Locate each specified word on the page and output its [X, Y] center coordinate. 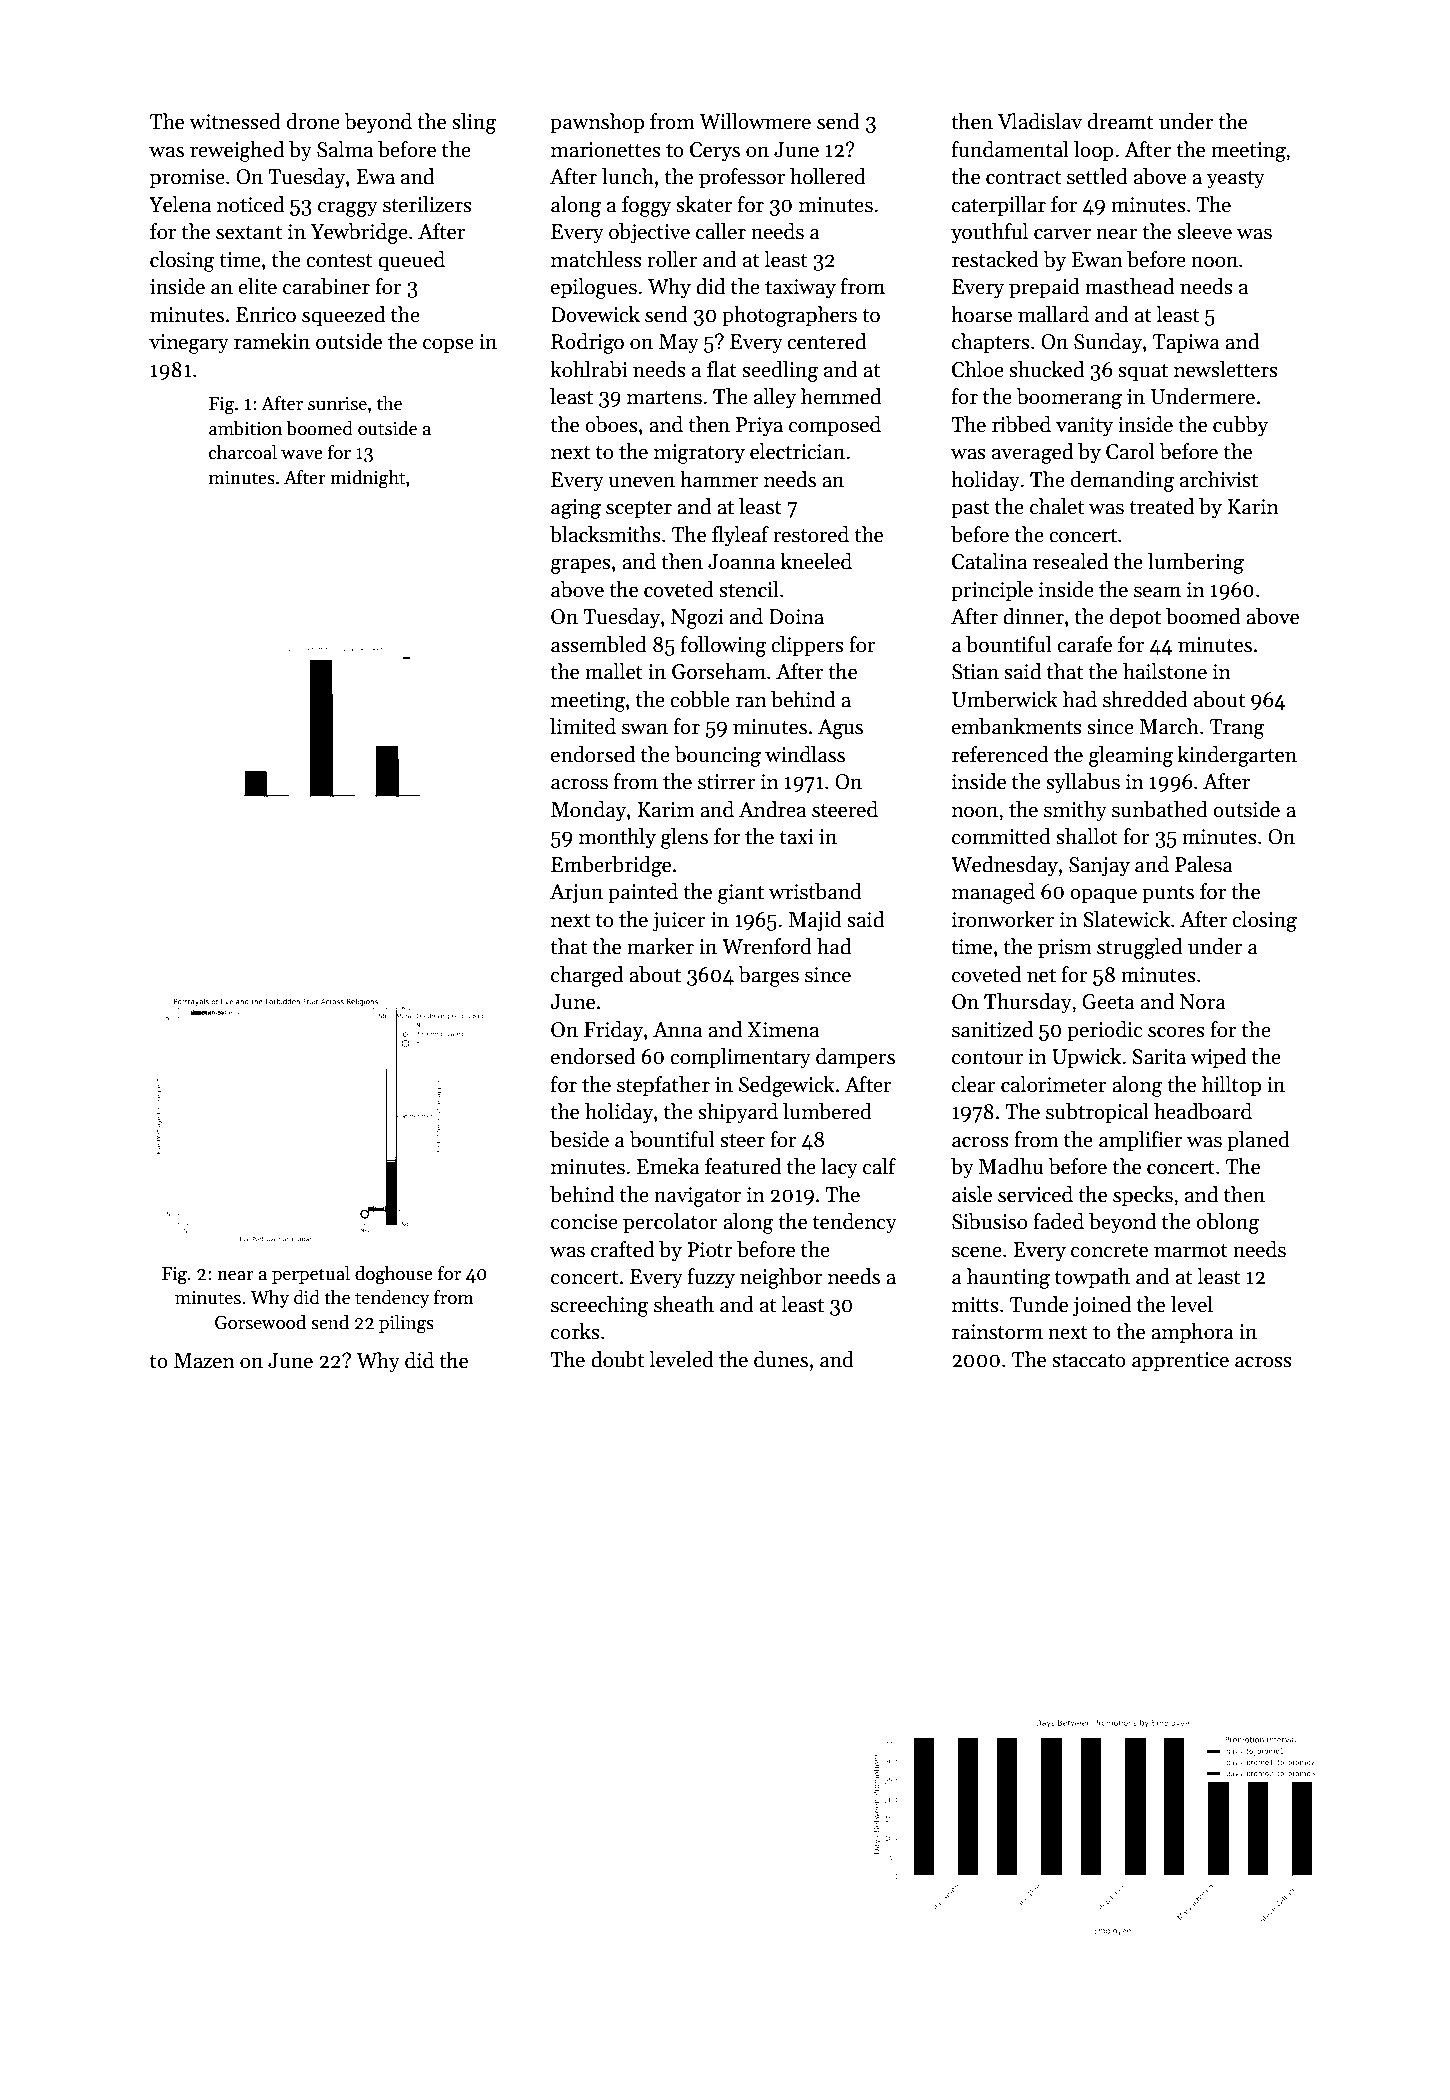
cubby [1240, 426]
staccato [1089, 1361]
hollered [828, 176]
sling [474, 123]
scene [977, 1252]
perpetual [311, 1275]
